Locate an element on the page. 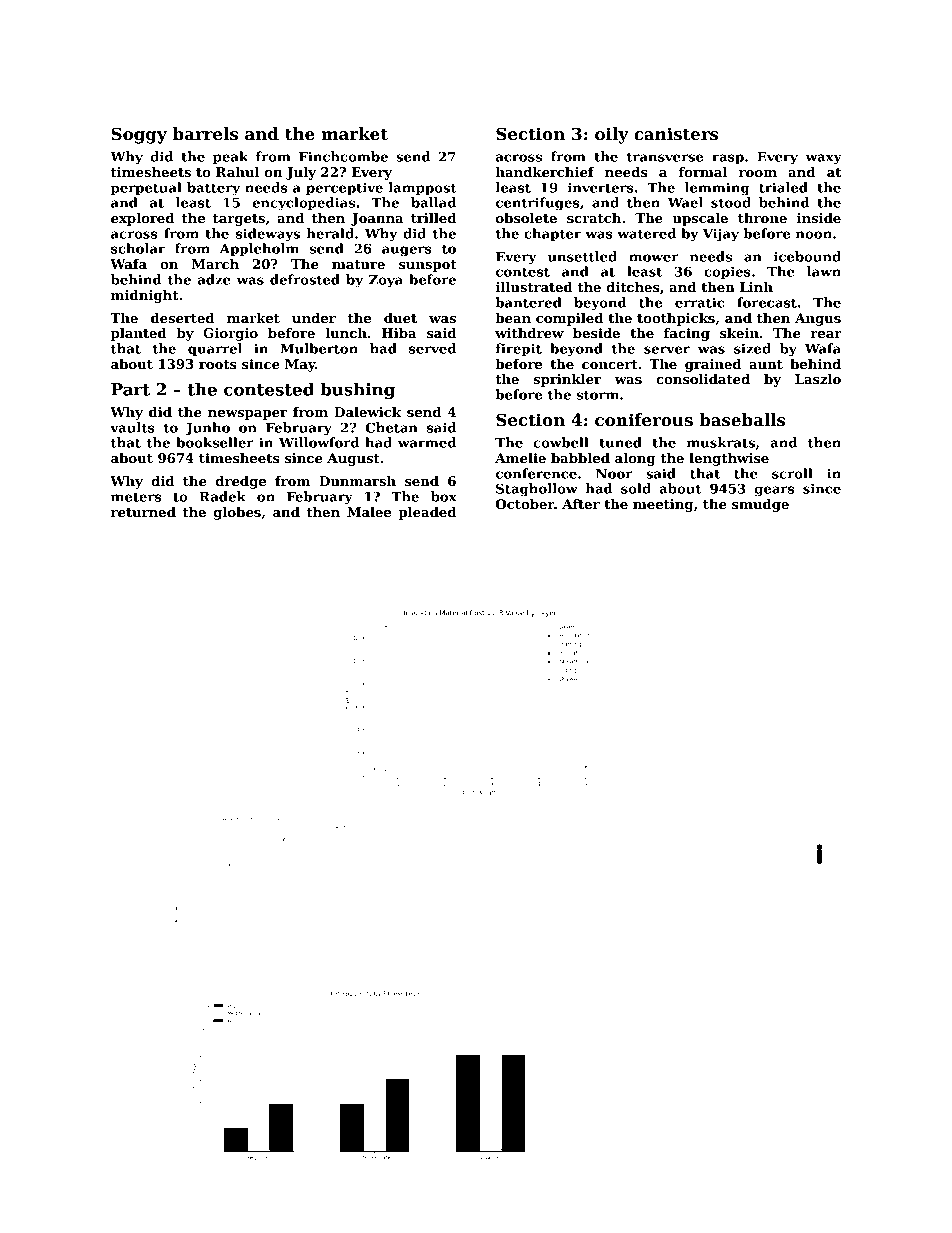 The width and height of the image is (952, 1233). vaults is located at coordinates (132, 427).
